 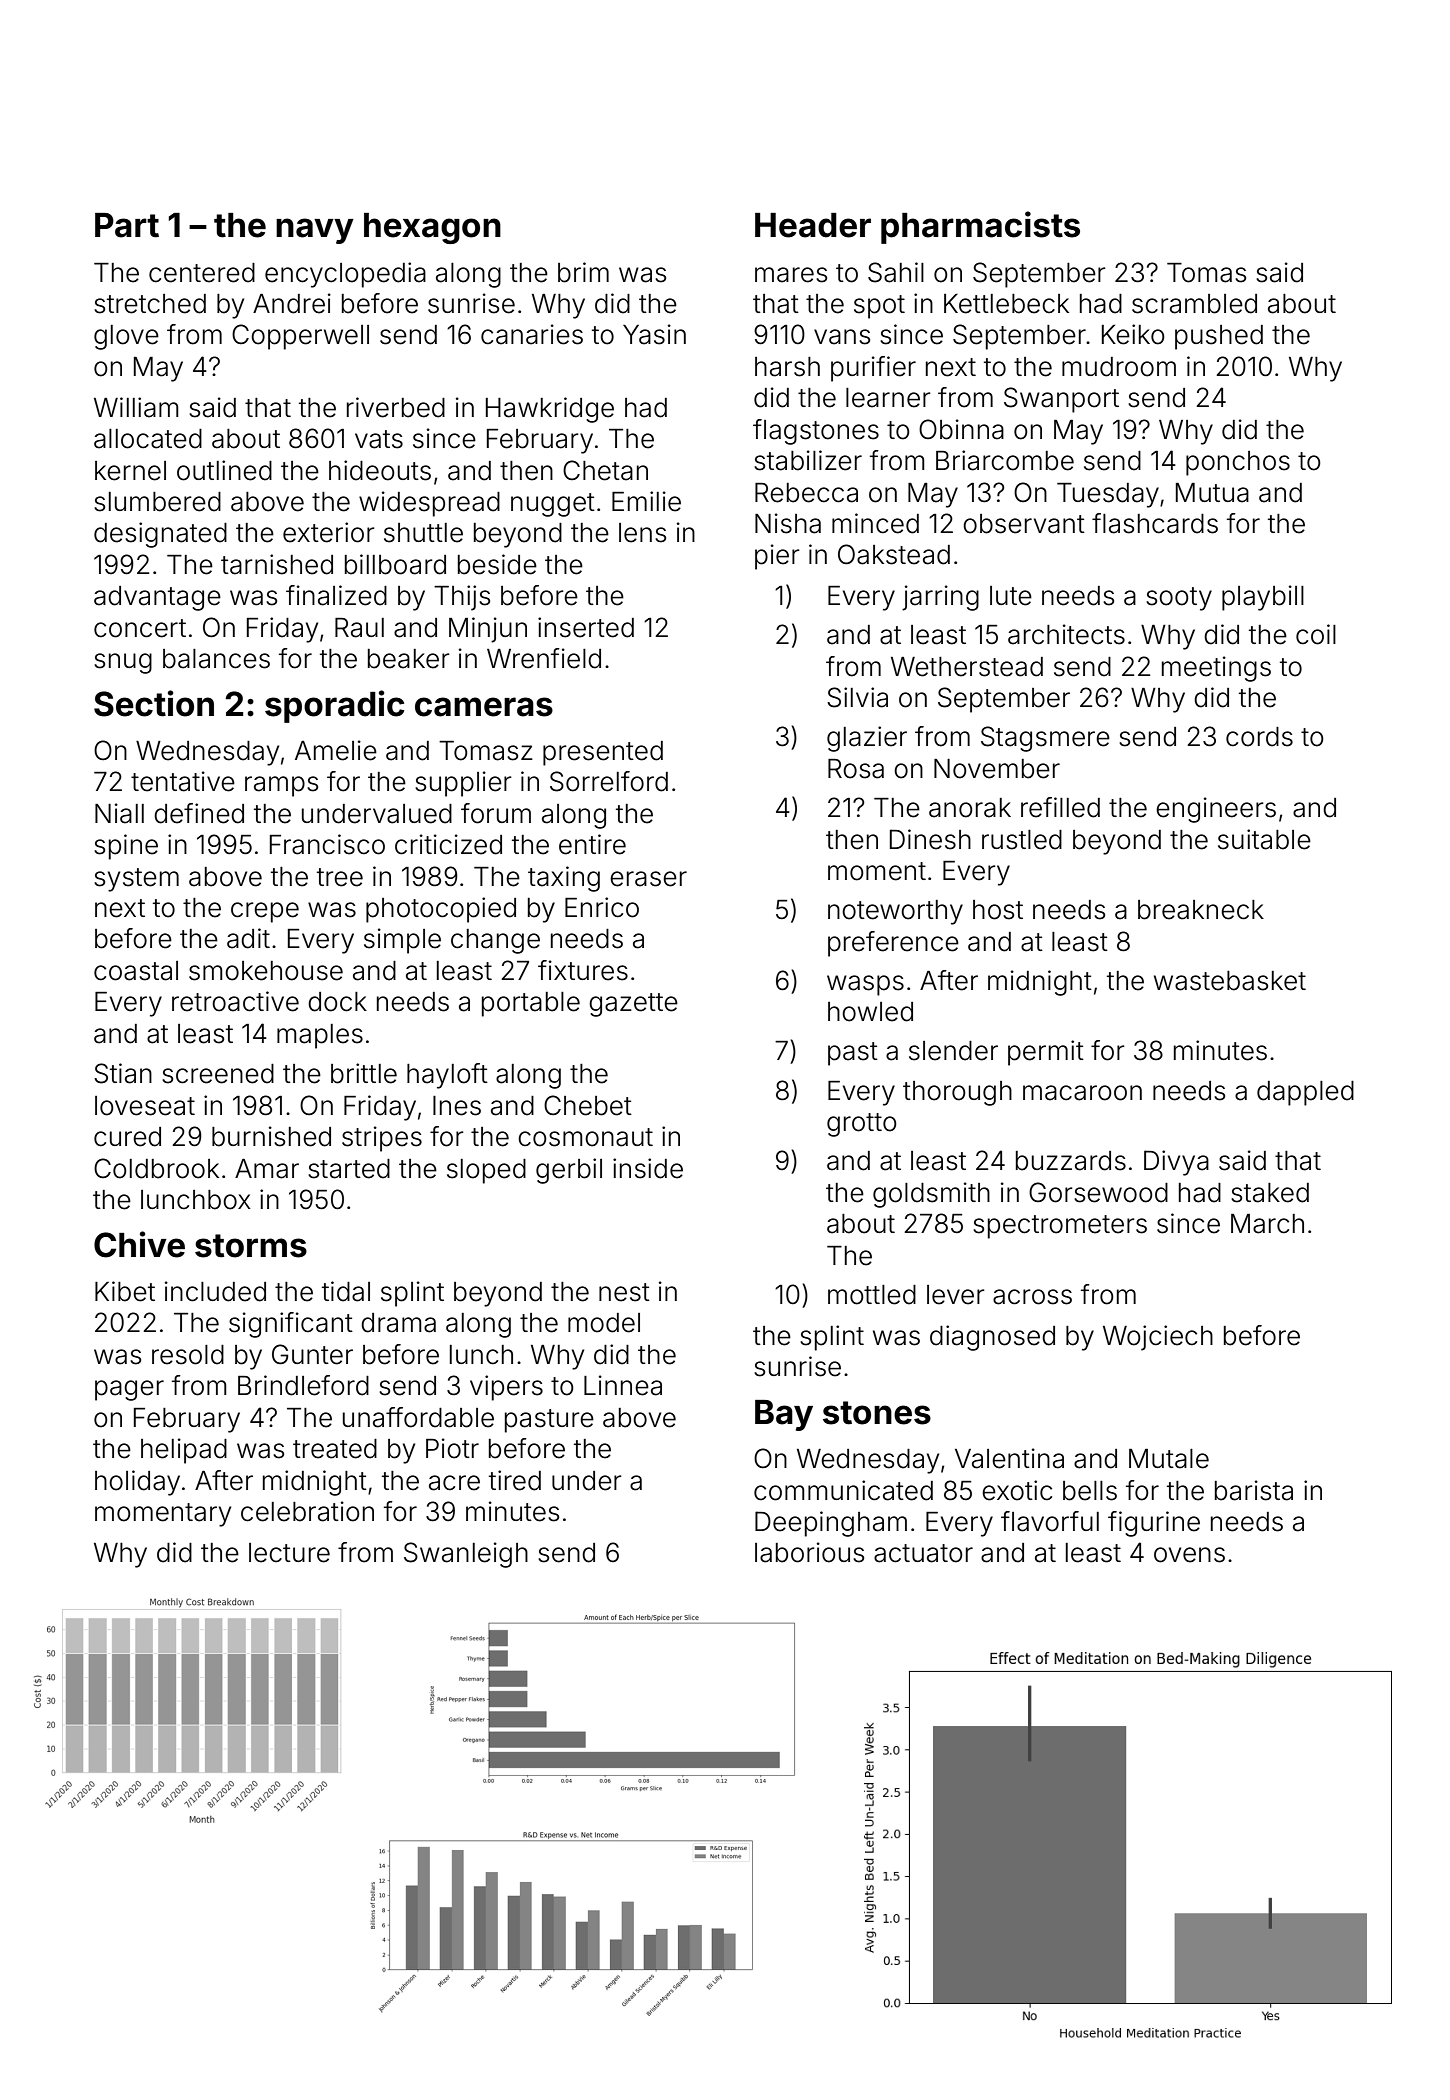 What do you see at coordinates (1009, 1458) in the page?
I see `Valentina` at bounding box center [1009, 1458].
